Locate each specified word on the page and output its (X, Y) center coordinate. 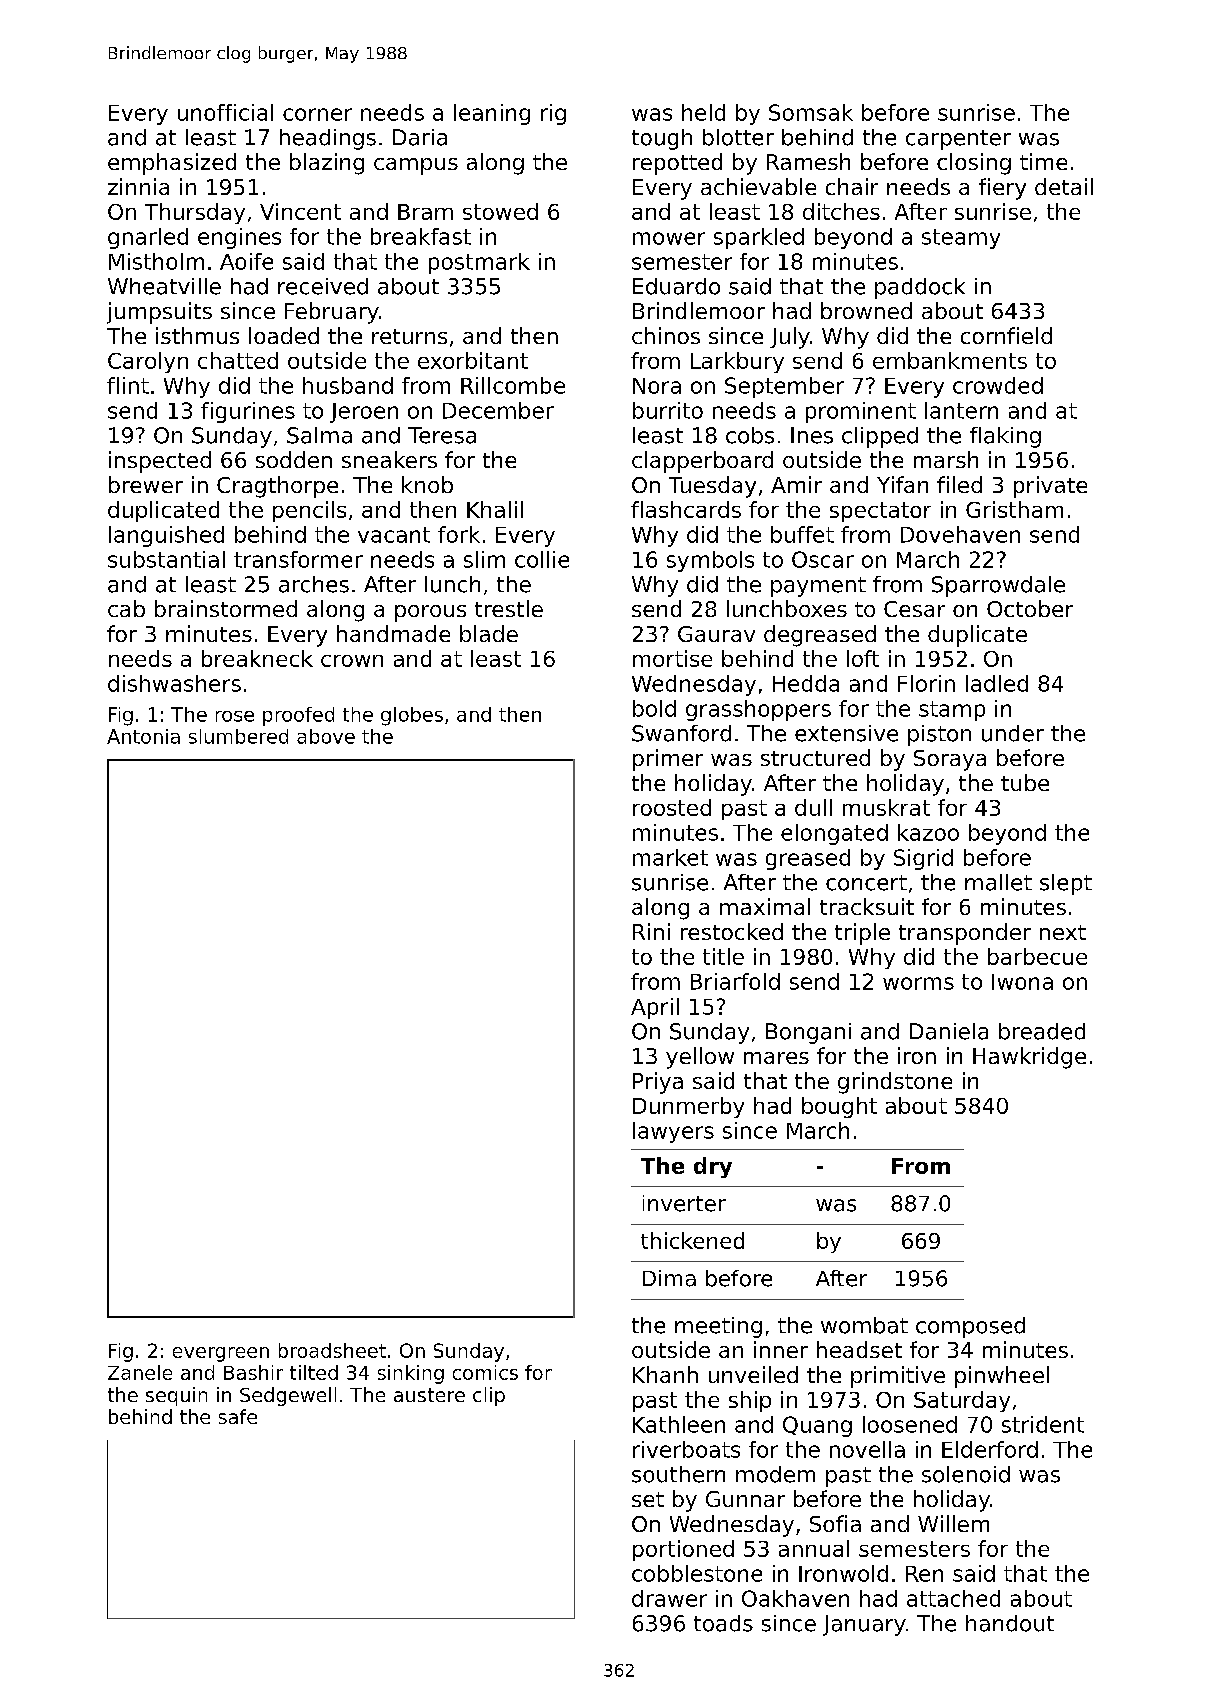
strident (1043, 1424)
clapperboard (702, 462)
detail (1064, 186)
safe (238, 1416)
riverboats (686, 1449)
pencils (309, 511)
